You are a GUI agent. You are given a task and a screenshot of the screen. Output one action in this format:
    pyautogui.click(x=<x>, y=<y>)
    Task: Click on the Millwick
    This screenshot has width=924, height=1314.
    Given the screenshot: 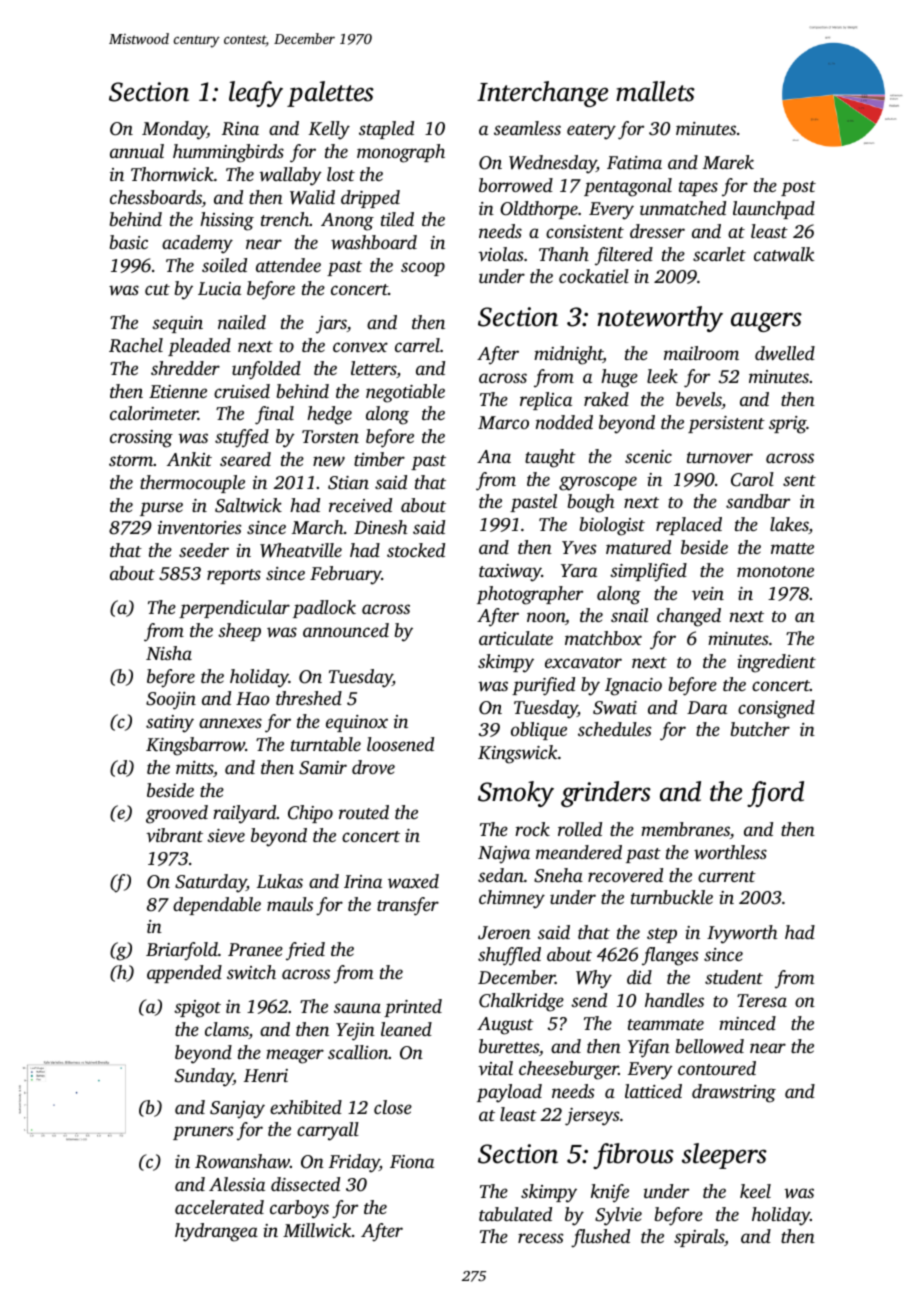 What is the action you would take?
    pyautogui.click(x=317, y=1230)
